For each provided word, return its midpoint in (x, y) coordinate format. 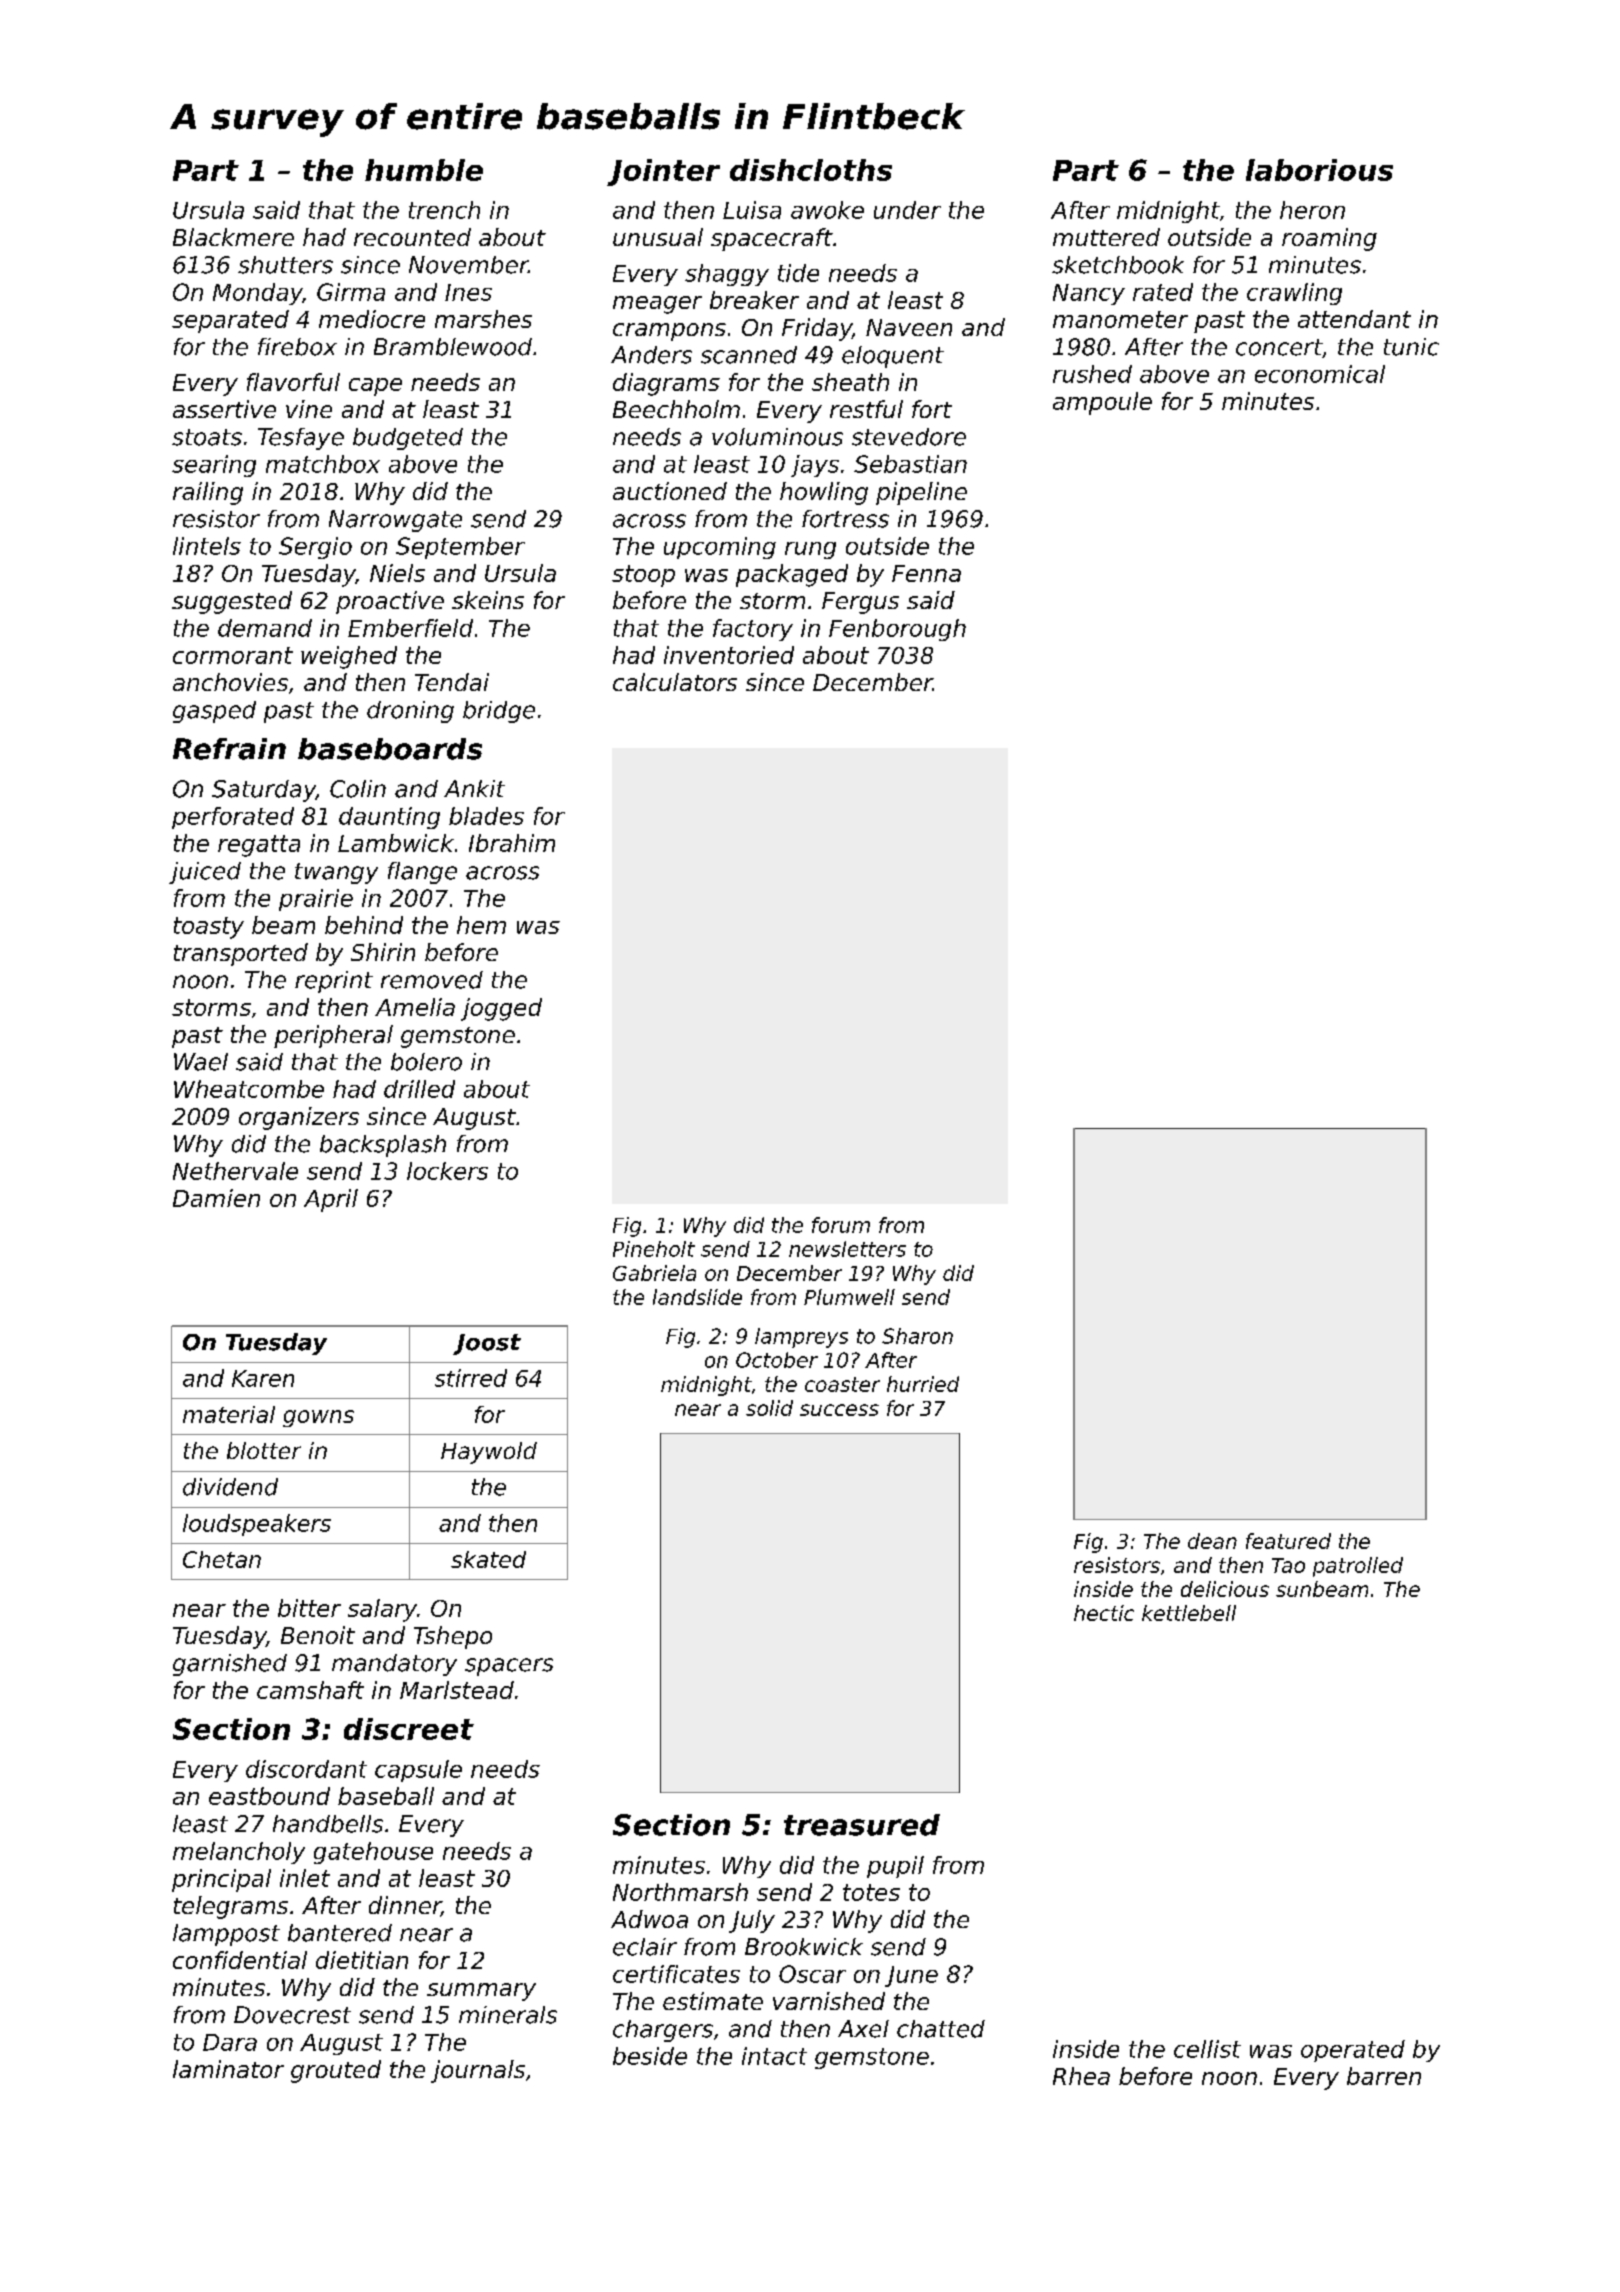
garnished (230, 1665)
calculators (675, 682)
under (907, 210)
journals (478, 2071)
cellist (1207, 2049)
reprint (334, 982)
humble (424, 170)
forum (841, 1225)
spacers (509, 1667)
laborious (1319, 170)
